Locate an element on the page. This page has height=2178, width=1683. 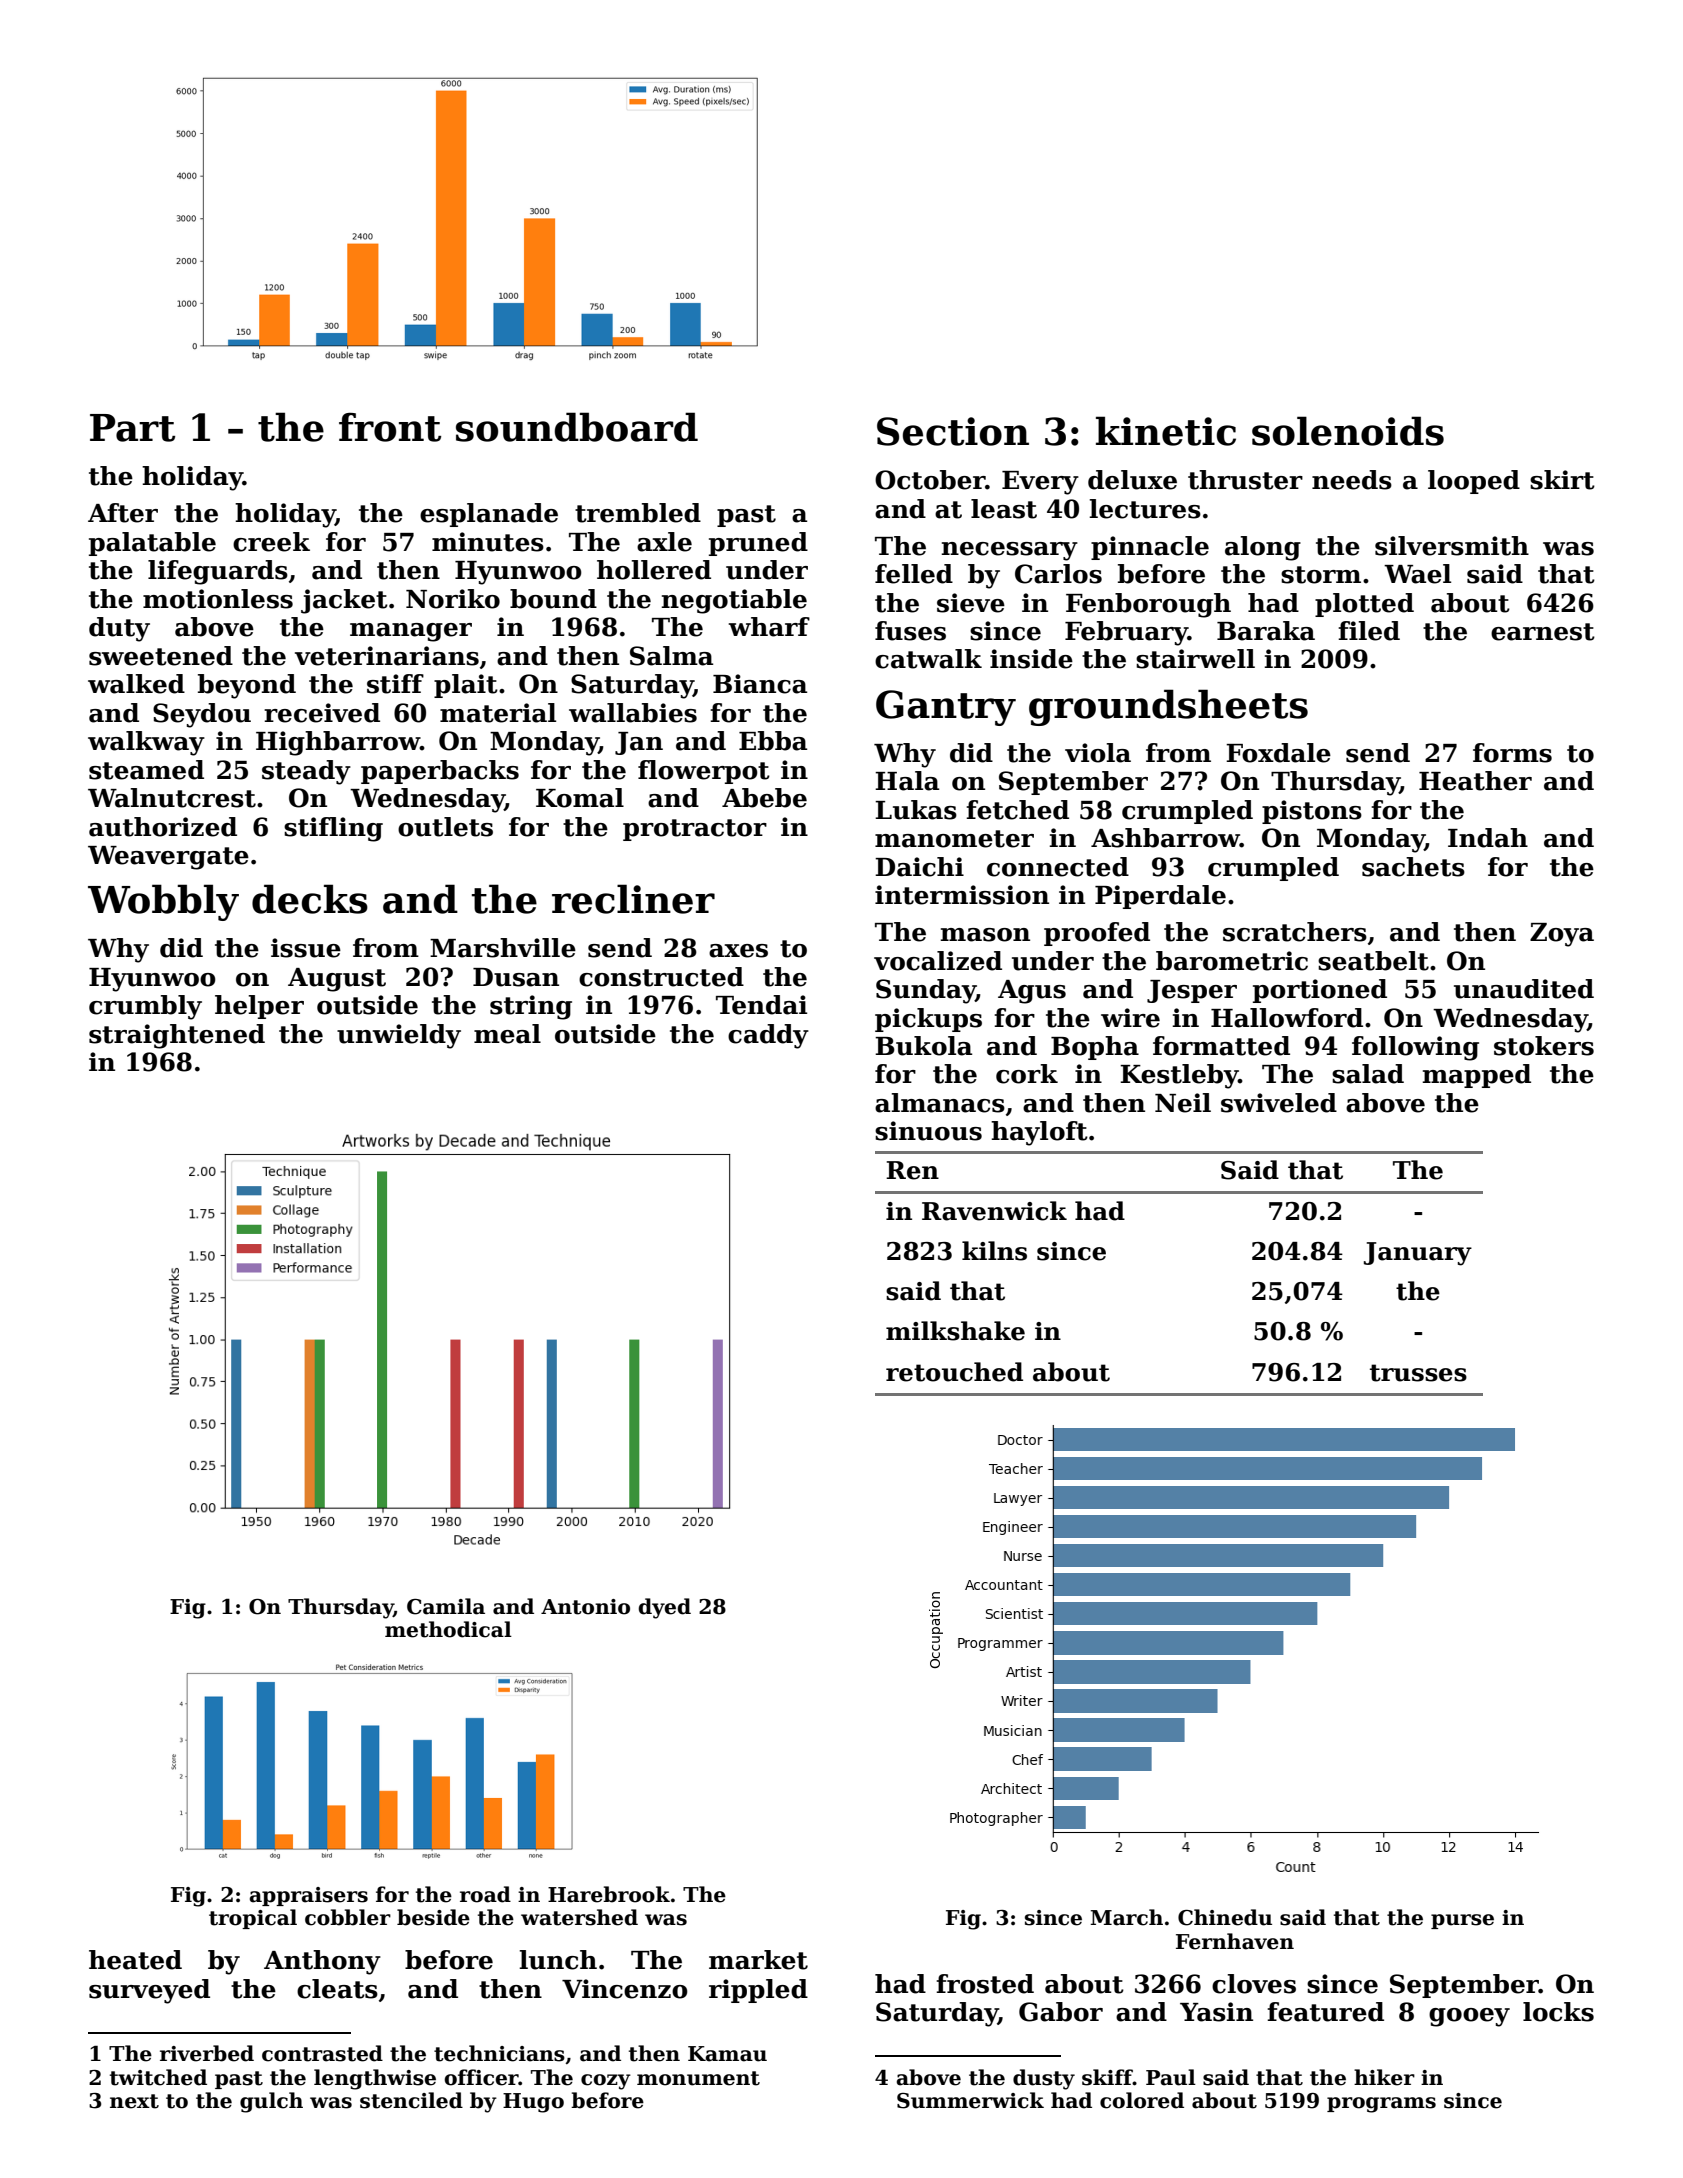
stenciled is located at coordinates (411, 2100).
